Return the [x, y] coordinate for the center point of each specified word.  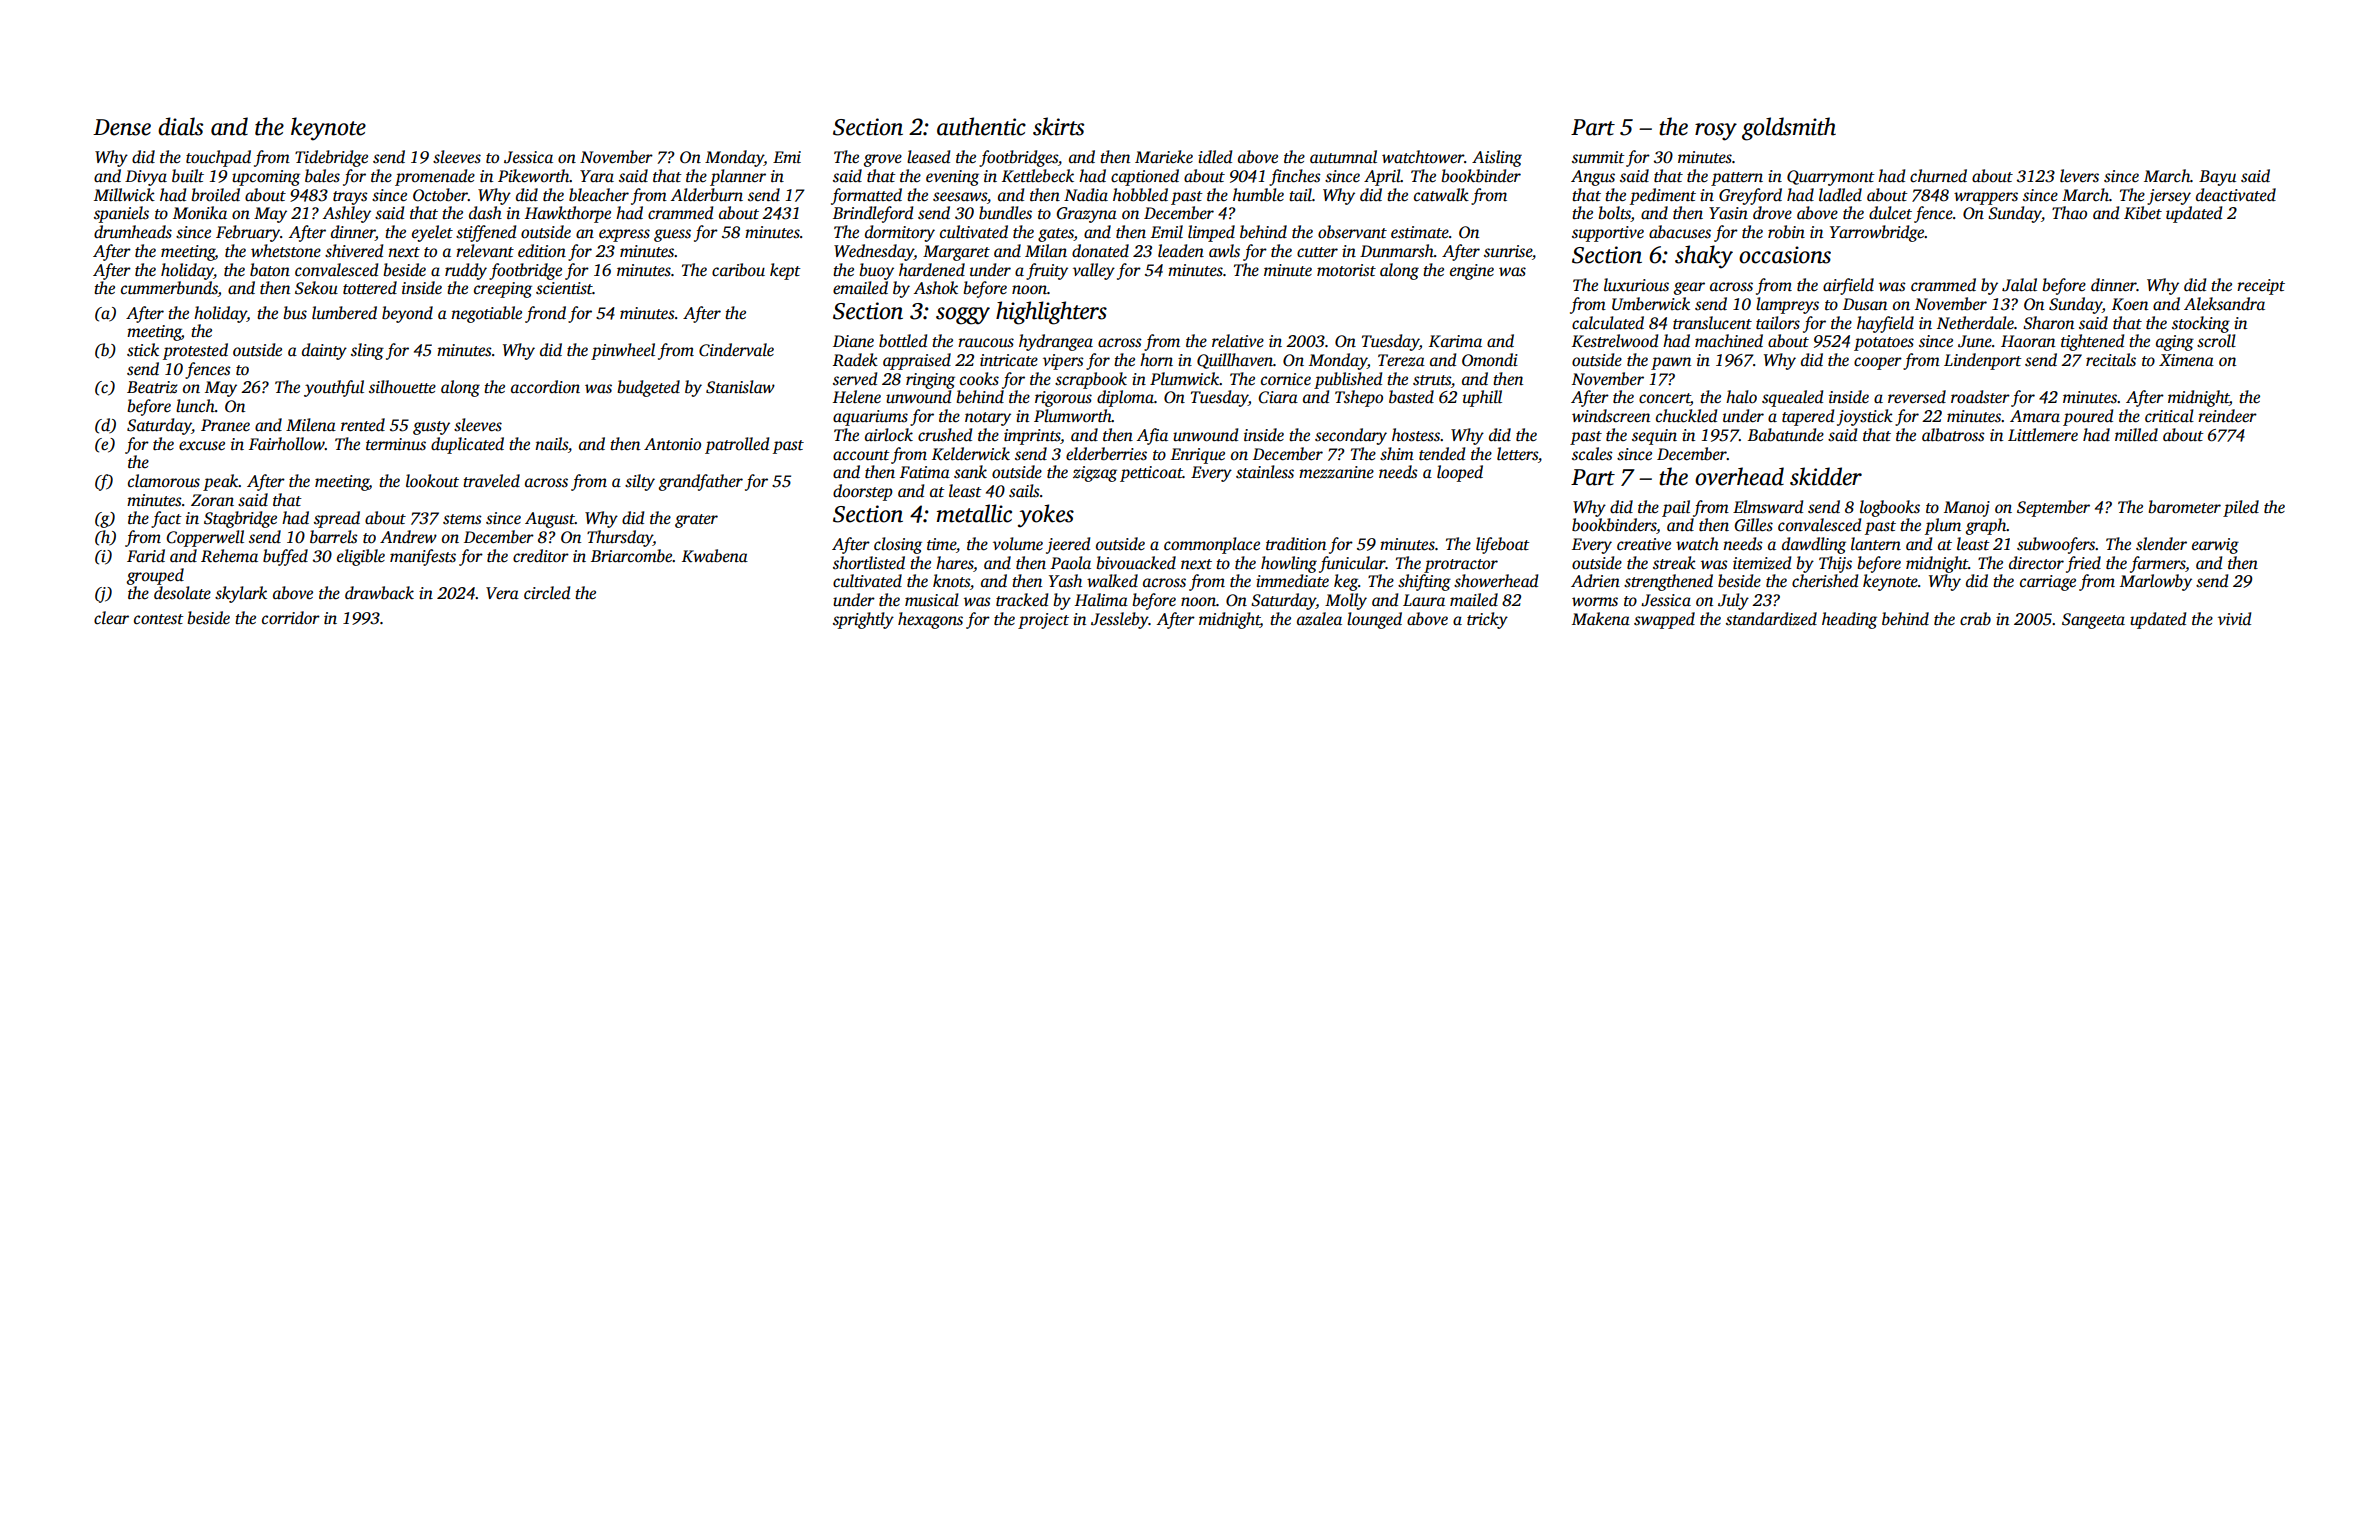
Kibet [2143, 213]
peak [221, 482]
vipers [1063, 362]
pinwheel [623, 351]
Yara [597, 176]
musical [932, 600]
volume [1018, 544]
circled [547, 593]
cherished [1825, 581]
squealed [1792, 398]
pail [1676, 508]
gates [1056, 235]
